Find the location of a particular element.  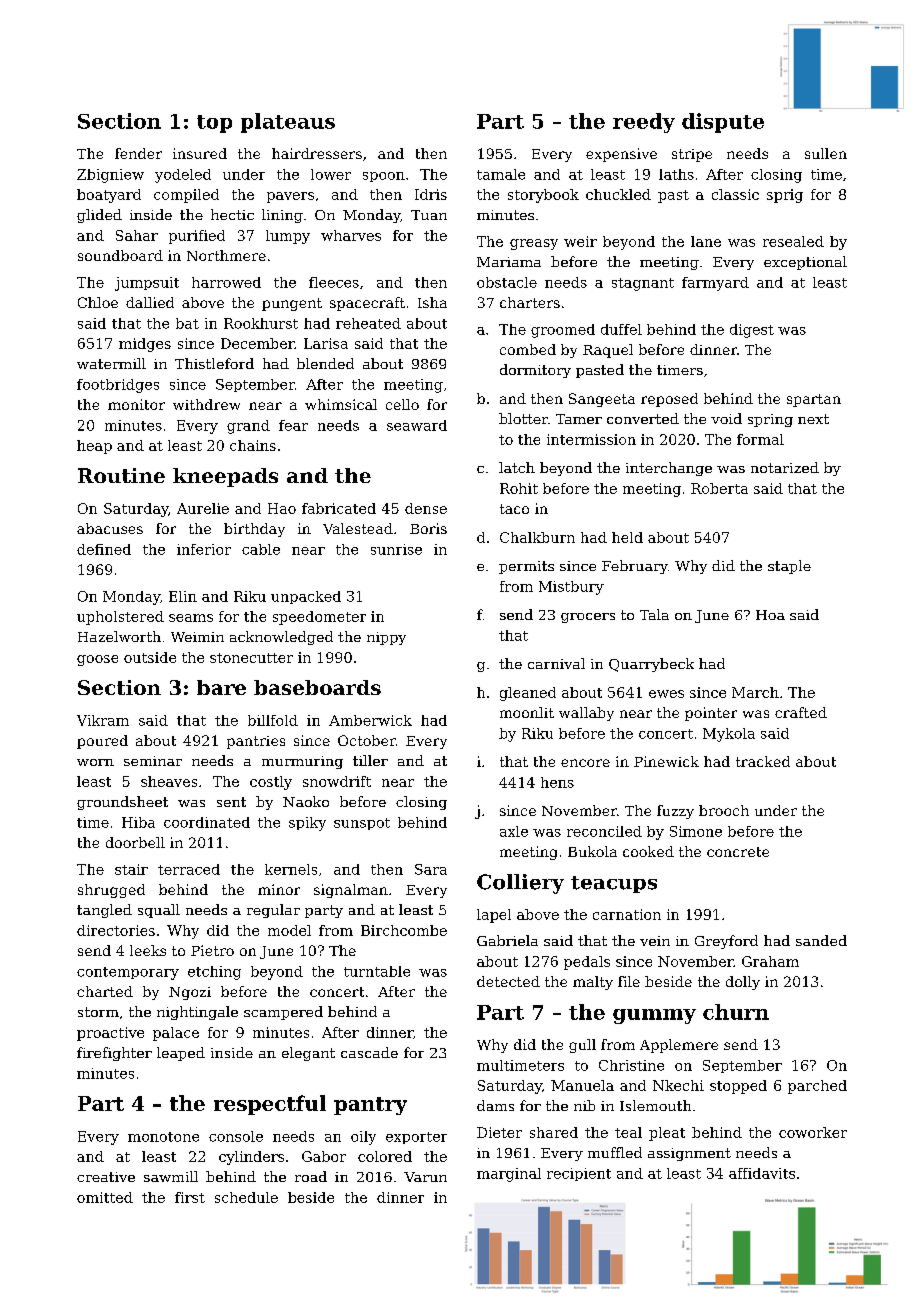

tamale is located at coordinates (501, 174).
